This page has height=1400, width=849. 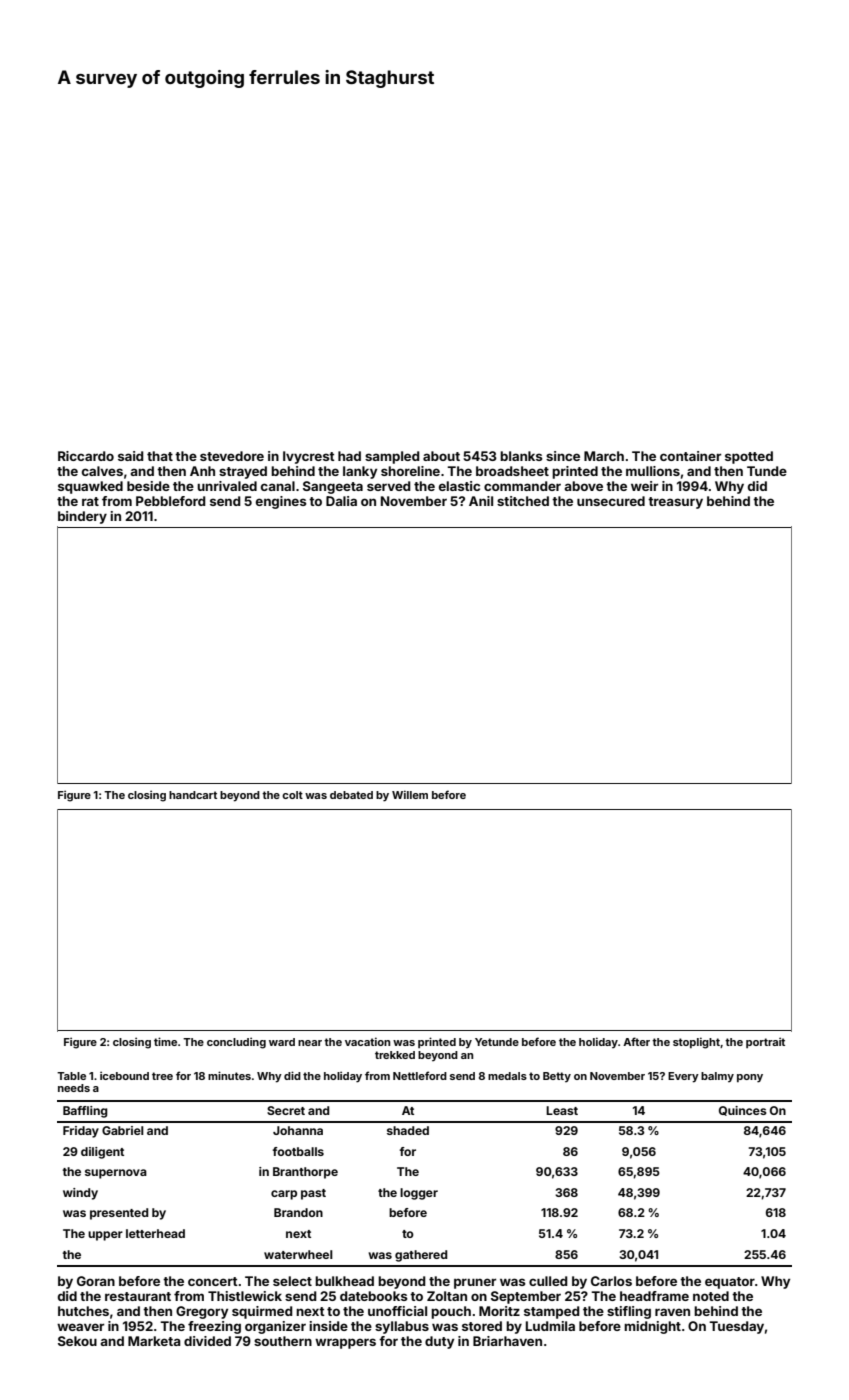 I want to click on Betty, so click(x=557, y=1077).
